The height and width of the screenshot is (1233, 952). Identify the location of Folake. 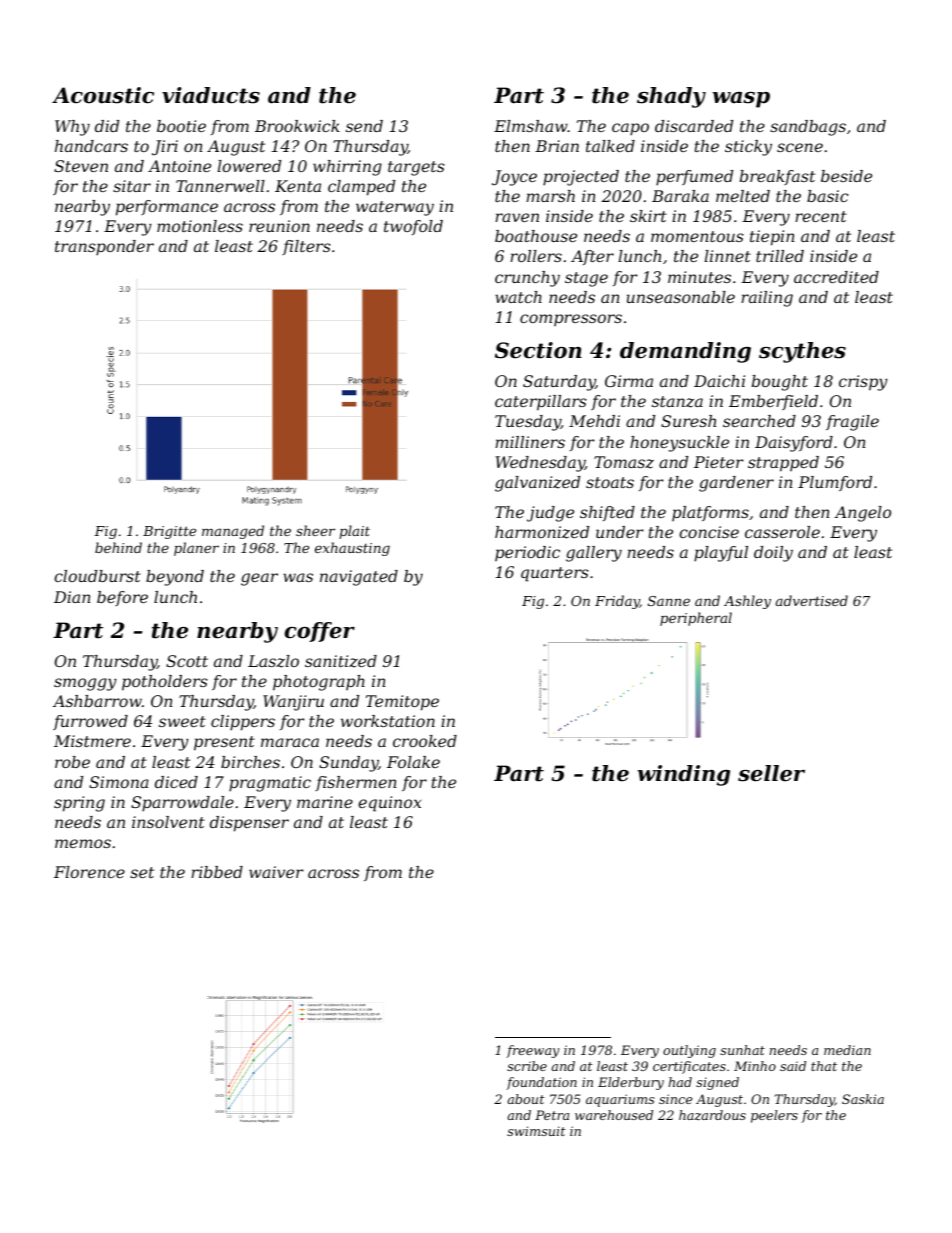
(413, 762).
